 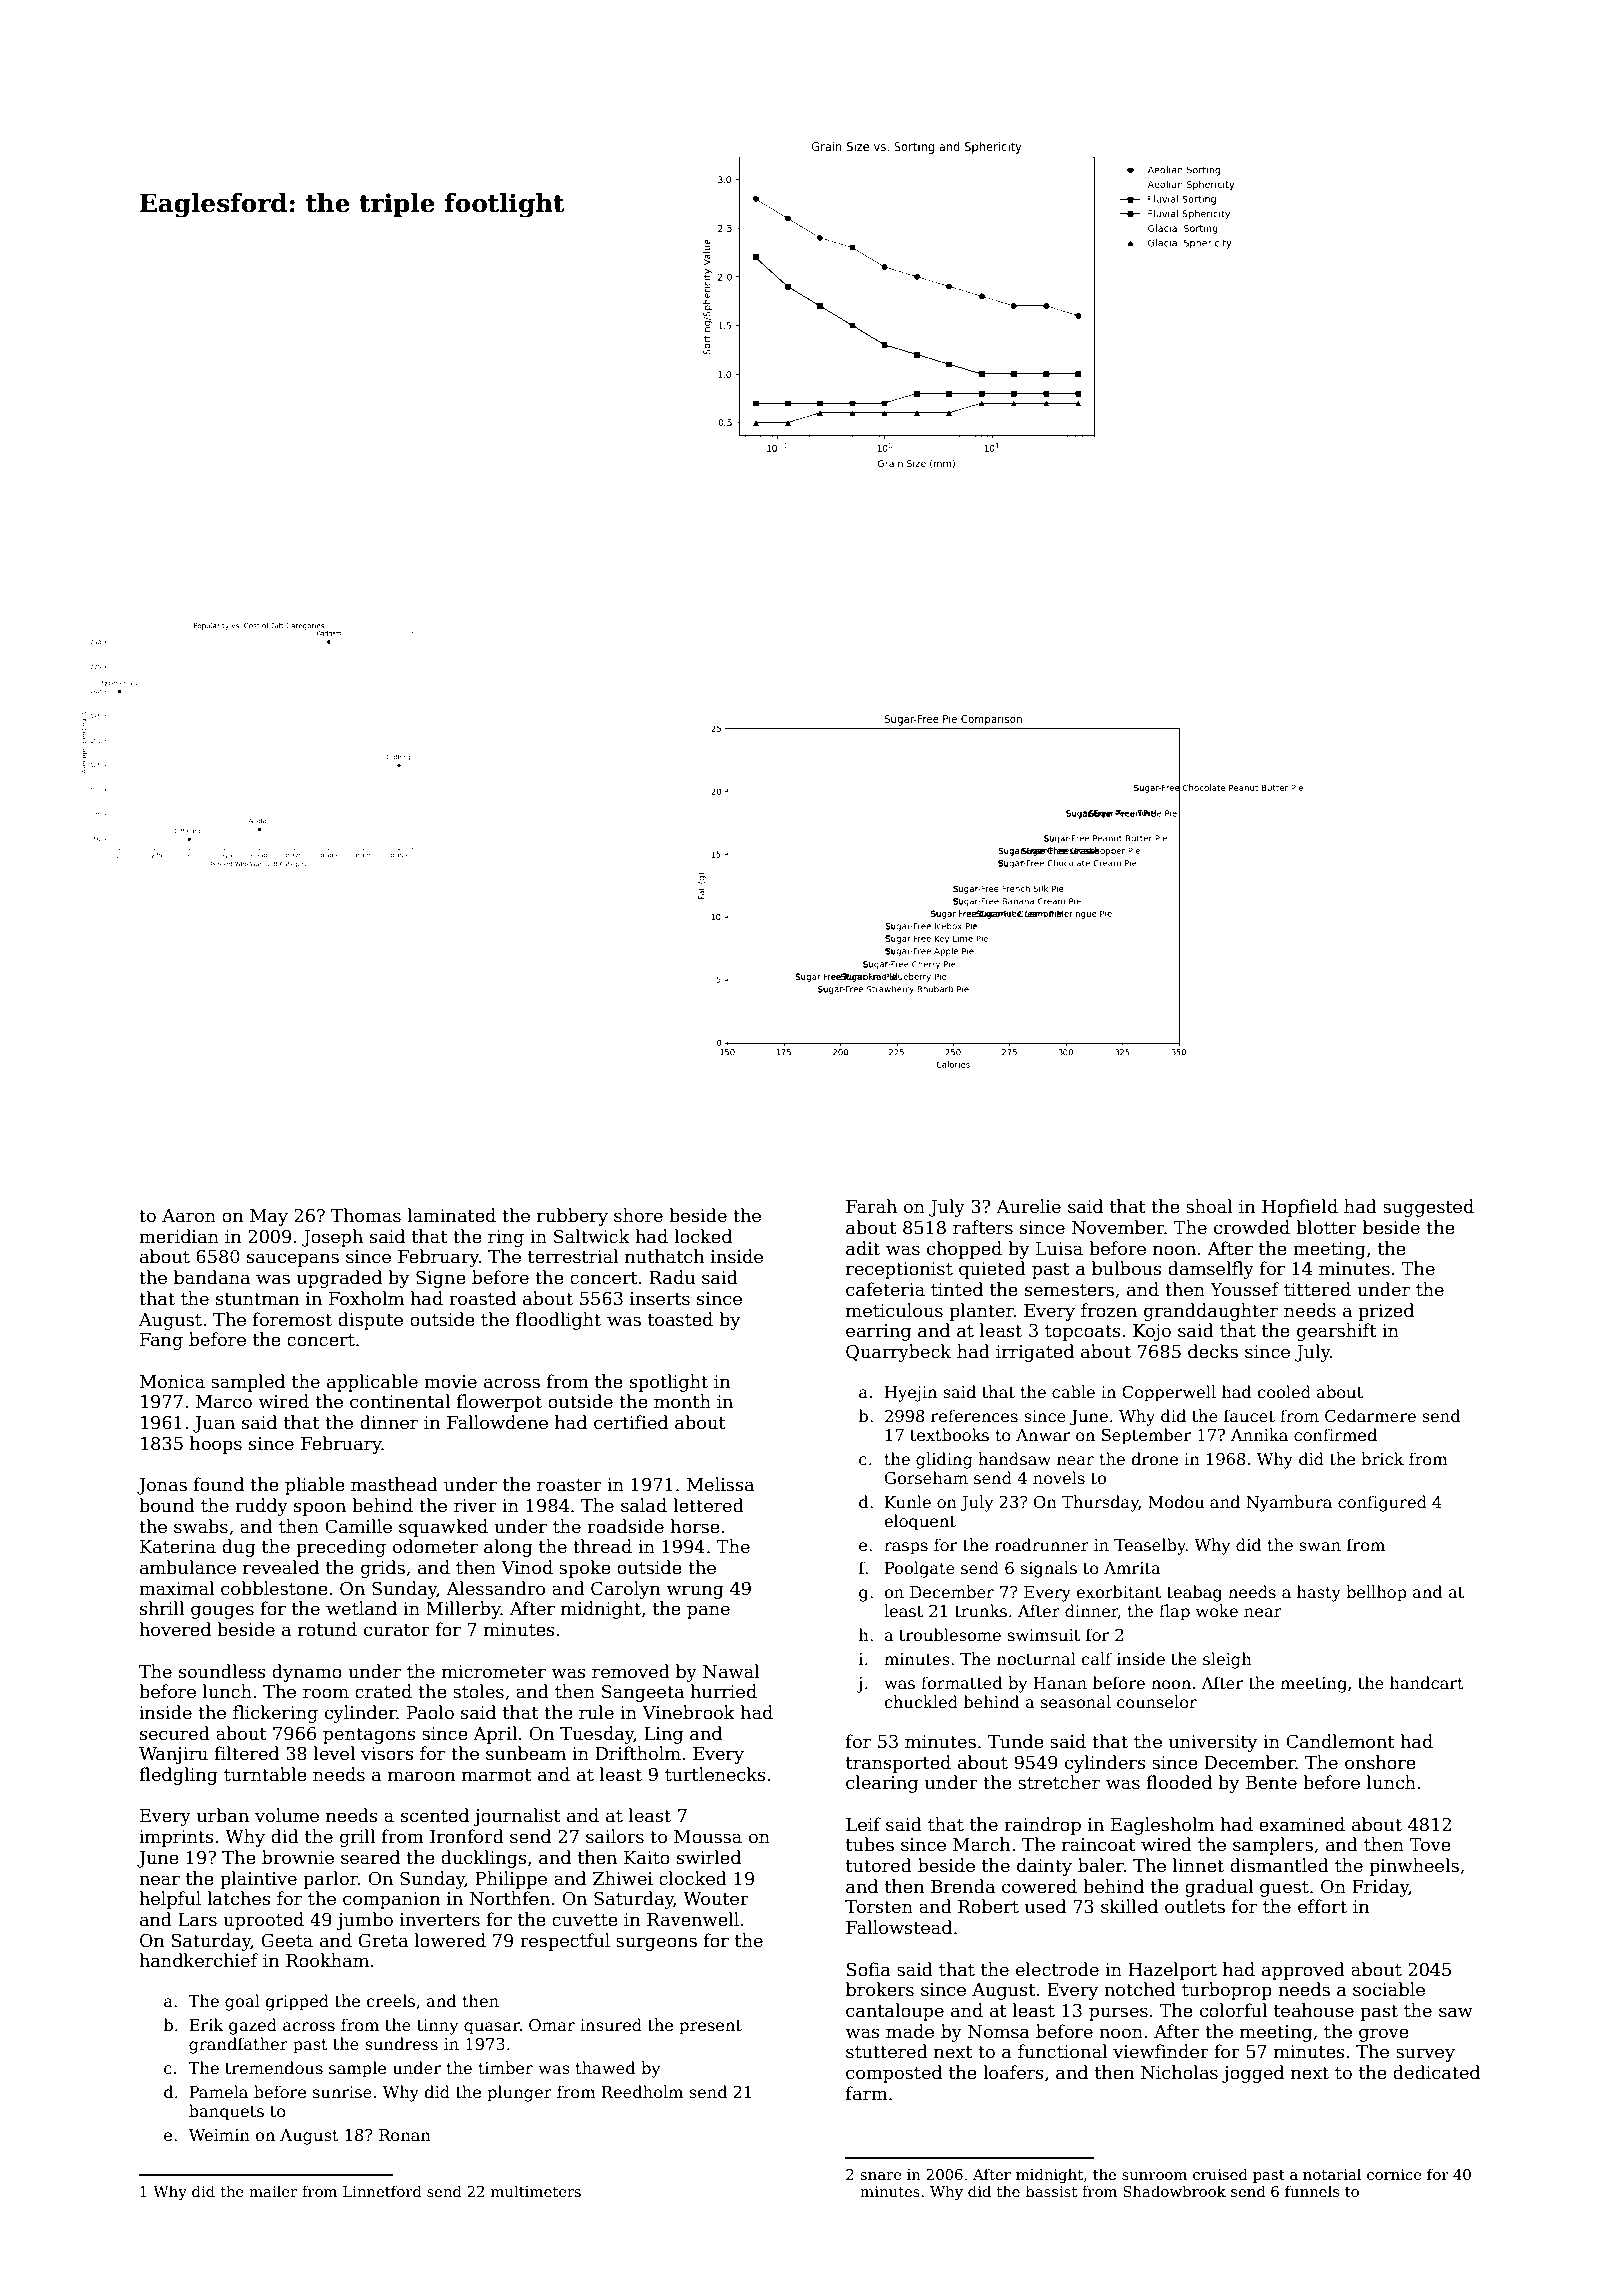 What do you see at coordinates (450, 1382) in the image?
I see `movie` at bounding box center [450, 1382].
